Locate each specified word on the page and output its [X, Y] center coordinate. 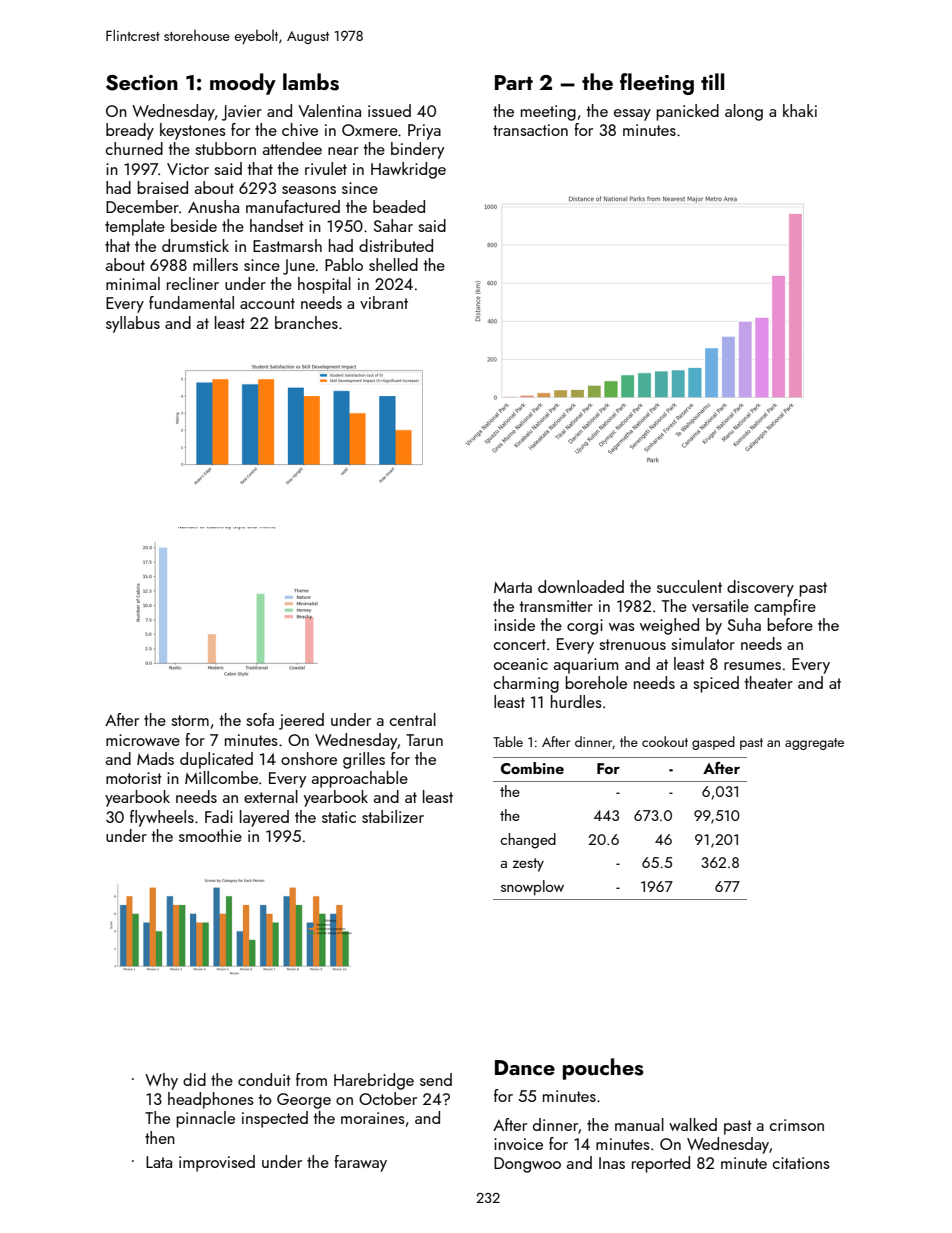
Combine [532, 768]
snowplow [532, 887]
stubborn [225, 148]
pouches [603, 1069]
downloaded [581, 586]
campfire [785, 607]
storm [190, 720]
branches [306, 322]
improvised [217, 1163]
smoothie [210, 835]
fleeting [657, 84]
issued [389, 110]
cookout [665, 741]
